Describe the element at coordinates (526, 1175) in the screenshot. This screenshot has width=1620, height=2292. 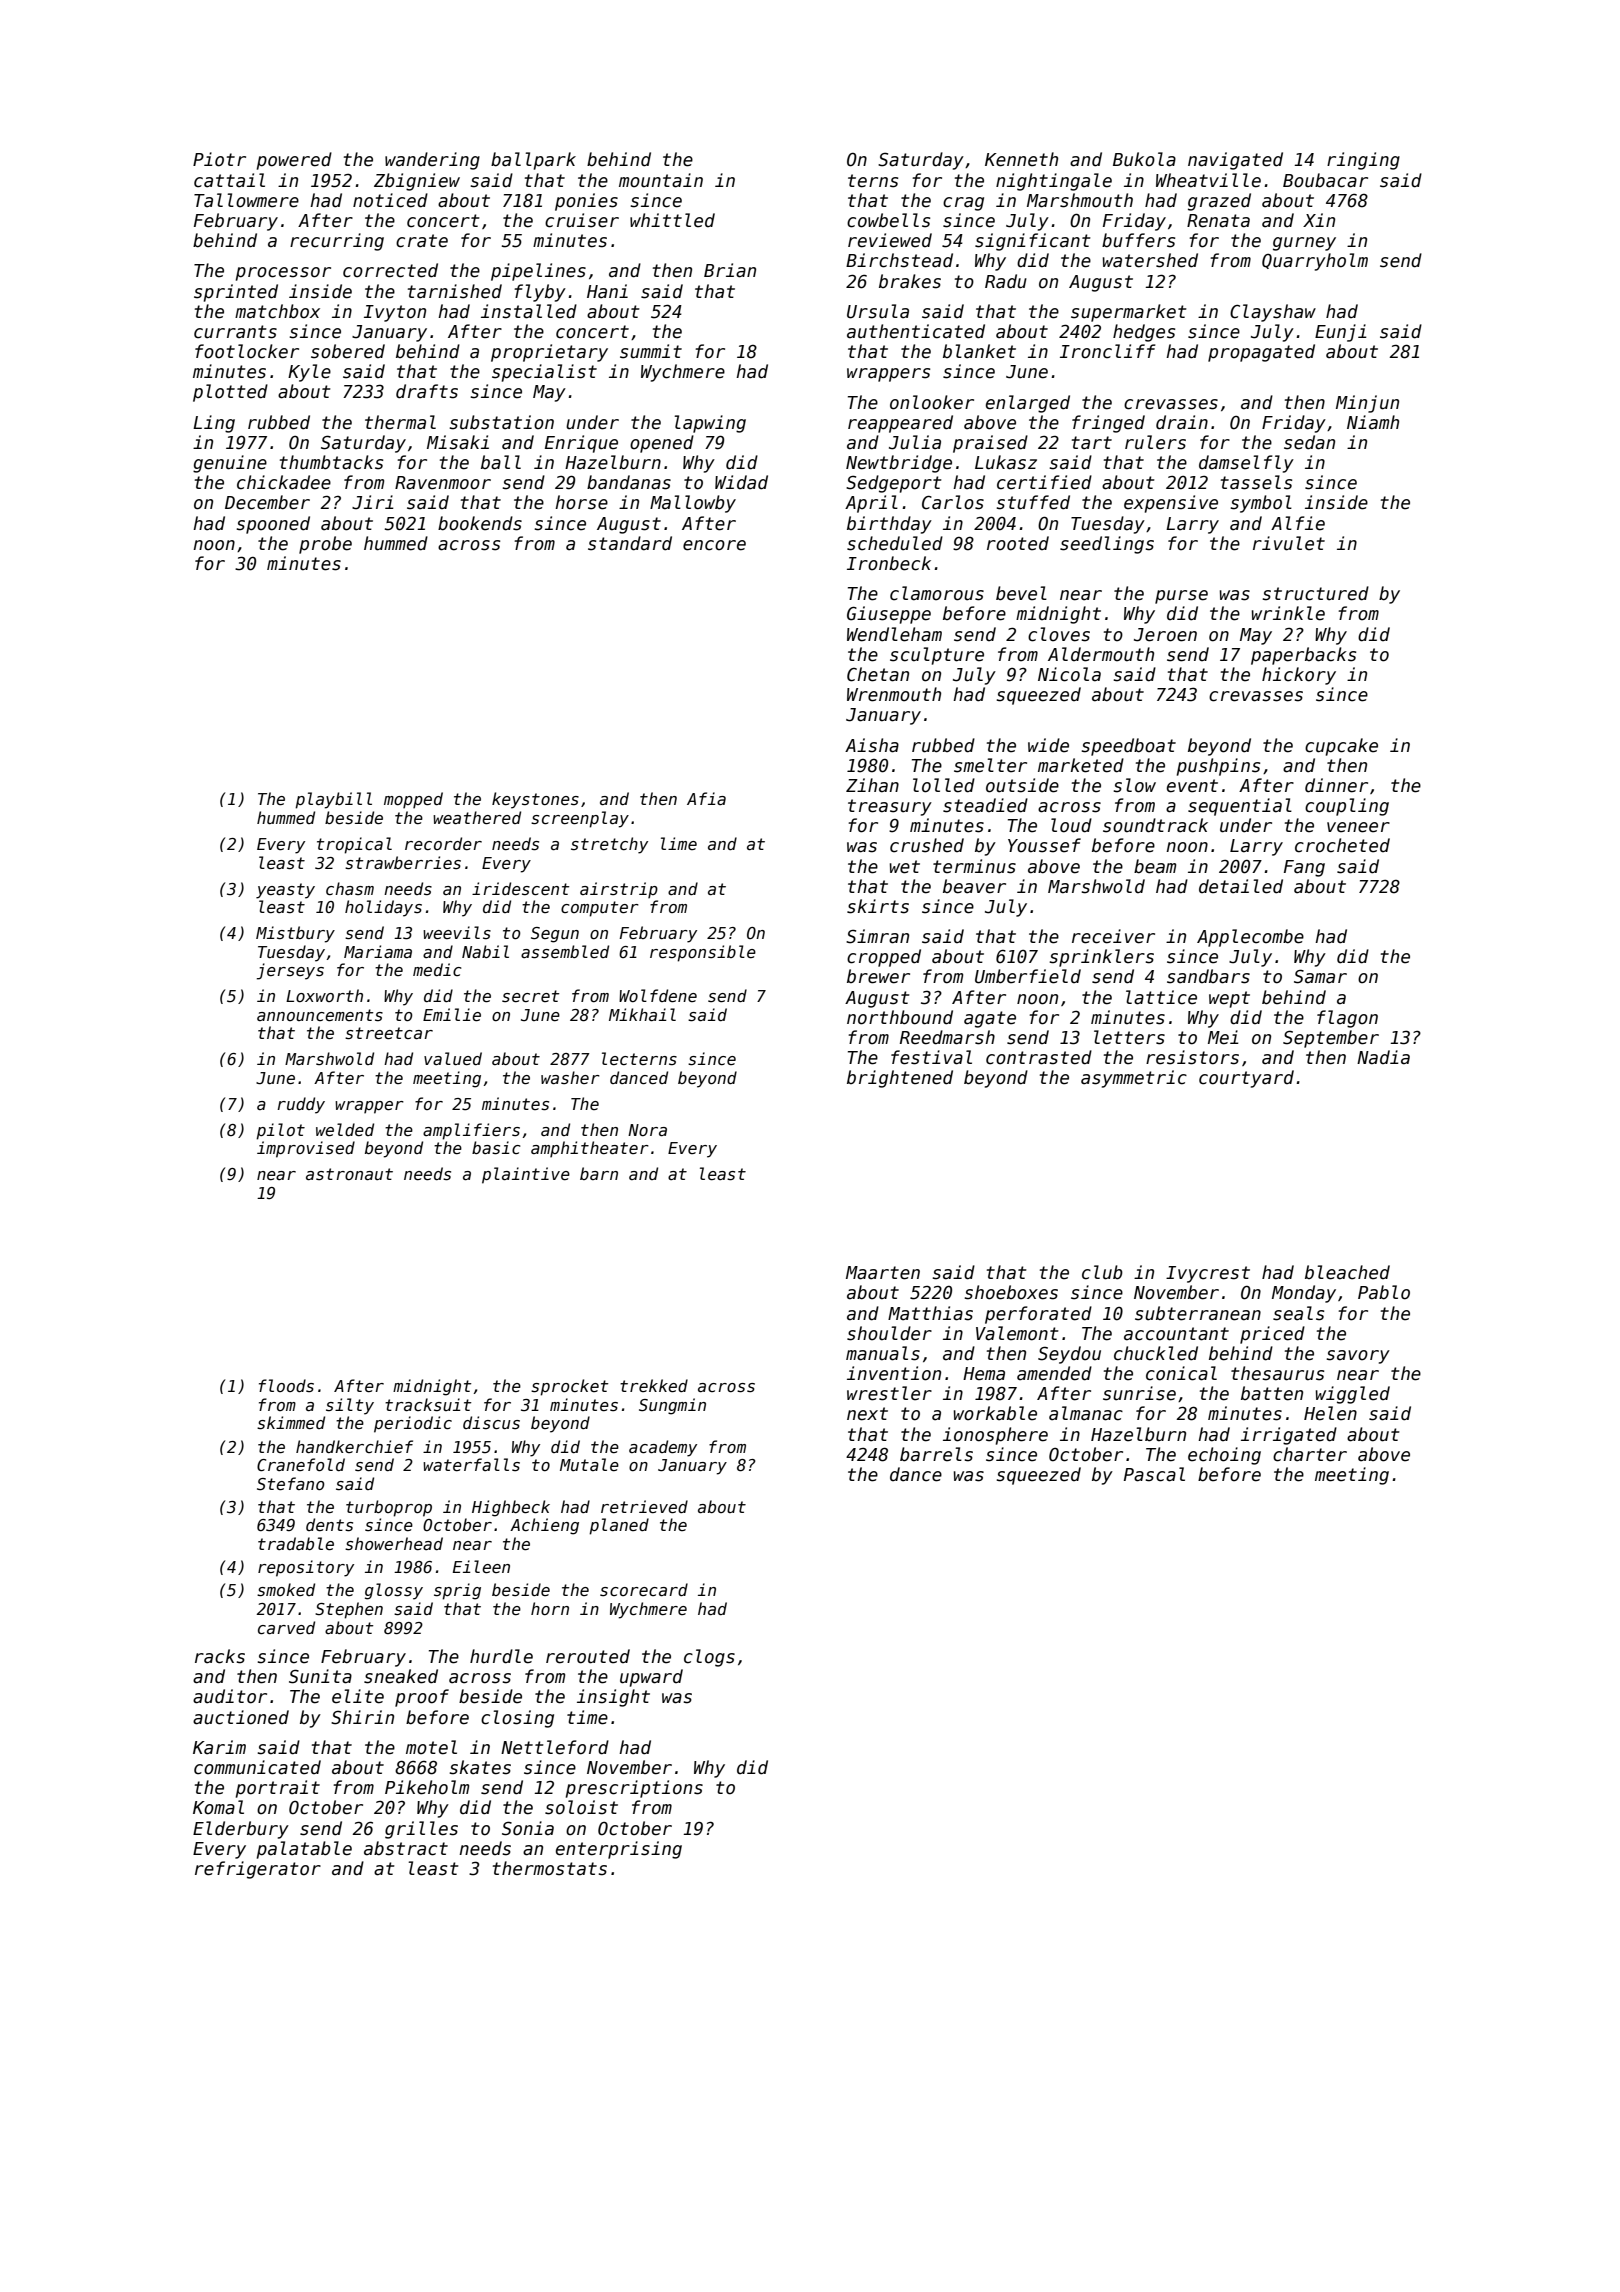
I see `plaintive` at that location.
